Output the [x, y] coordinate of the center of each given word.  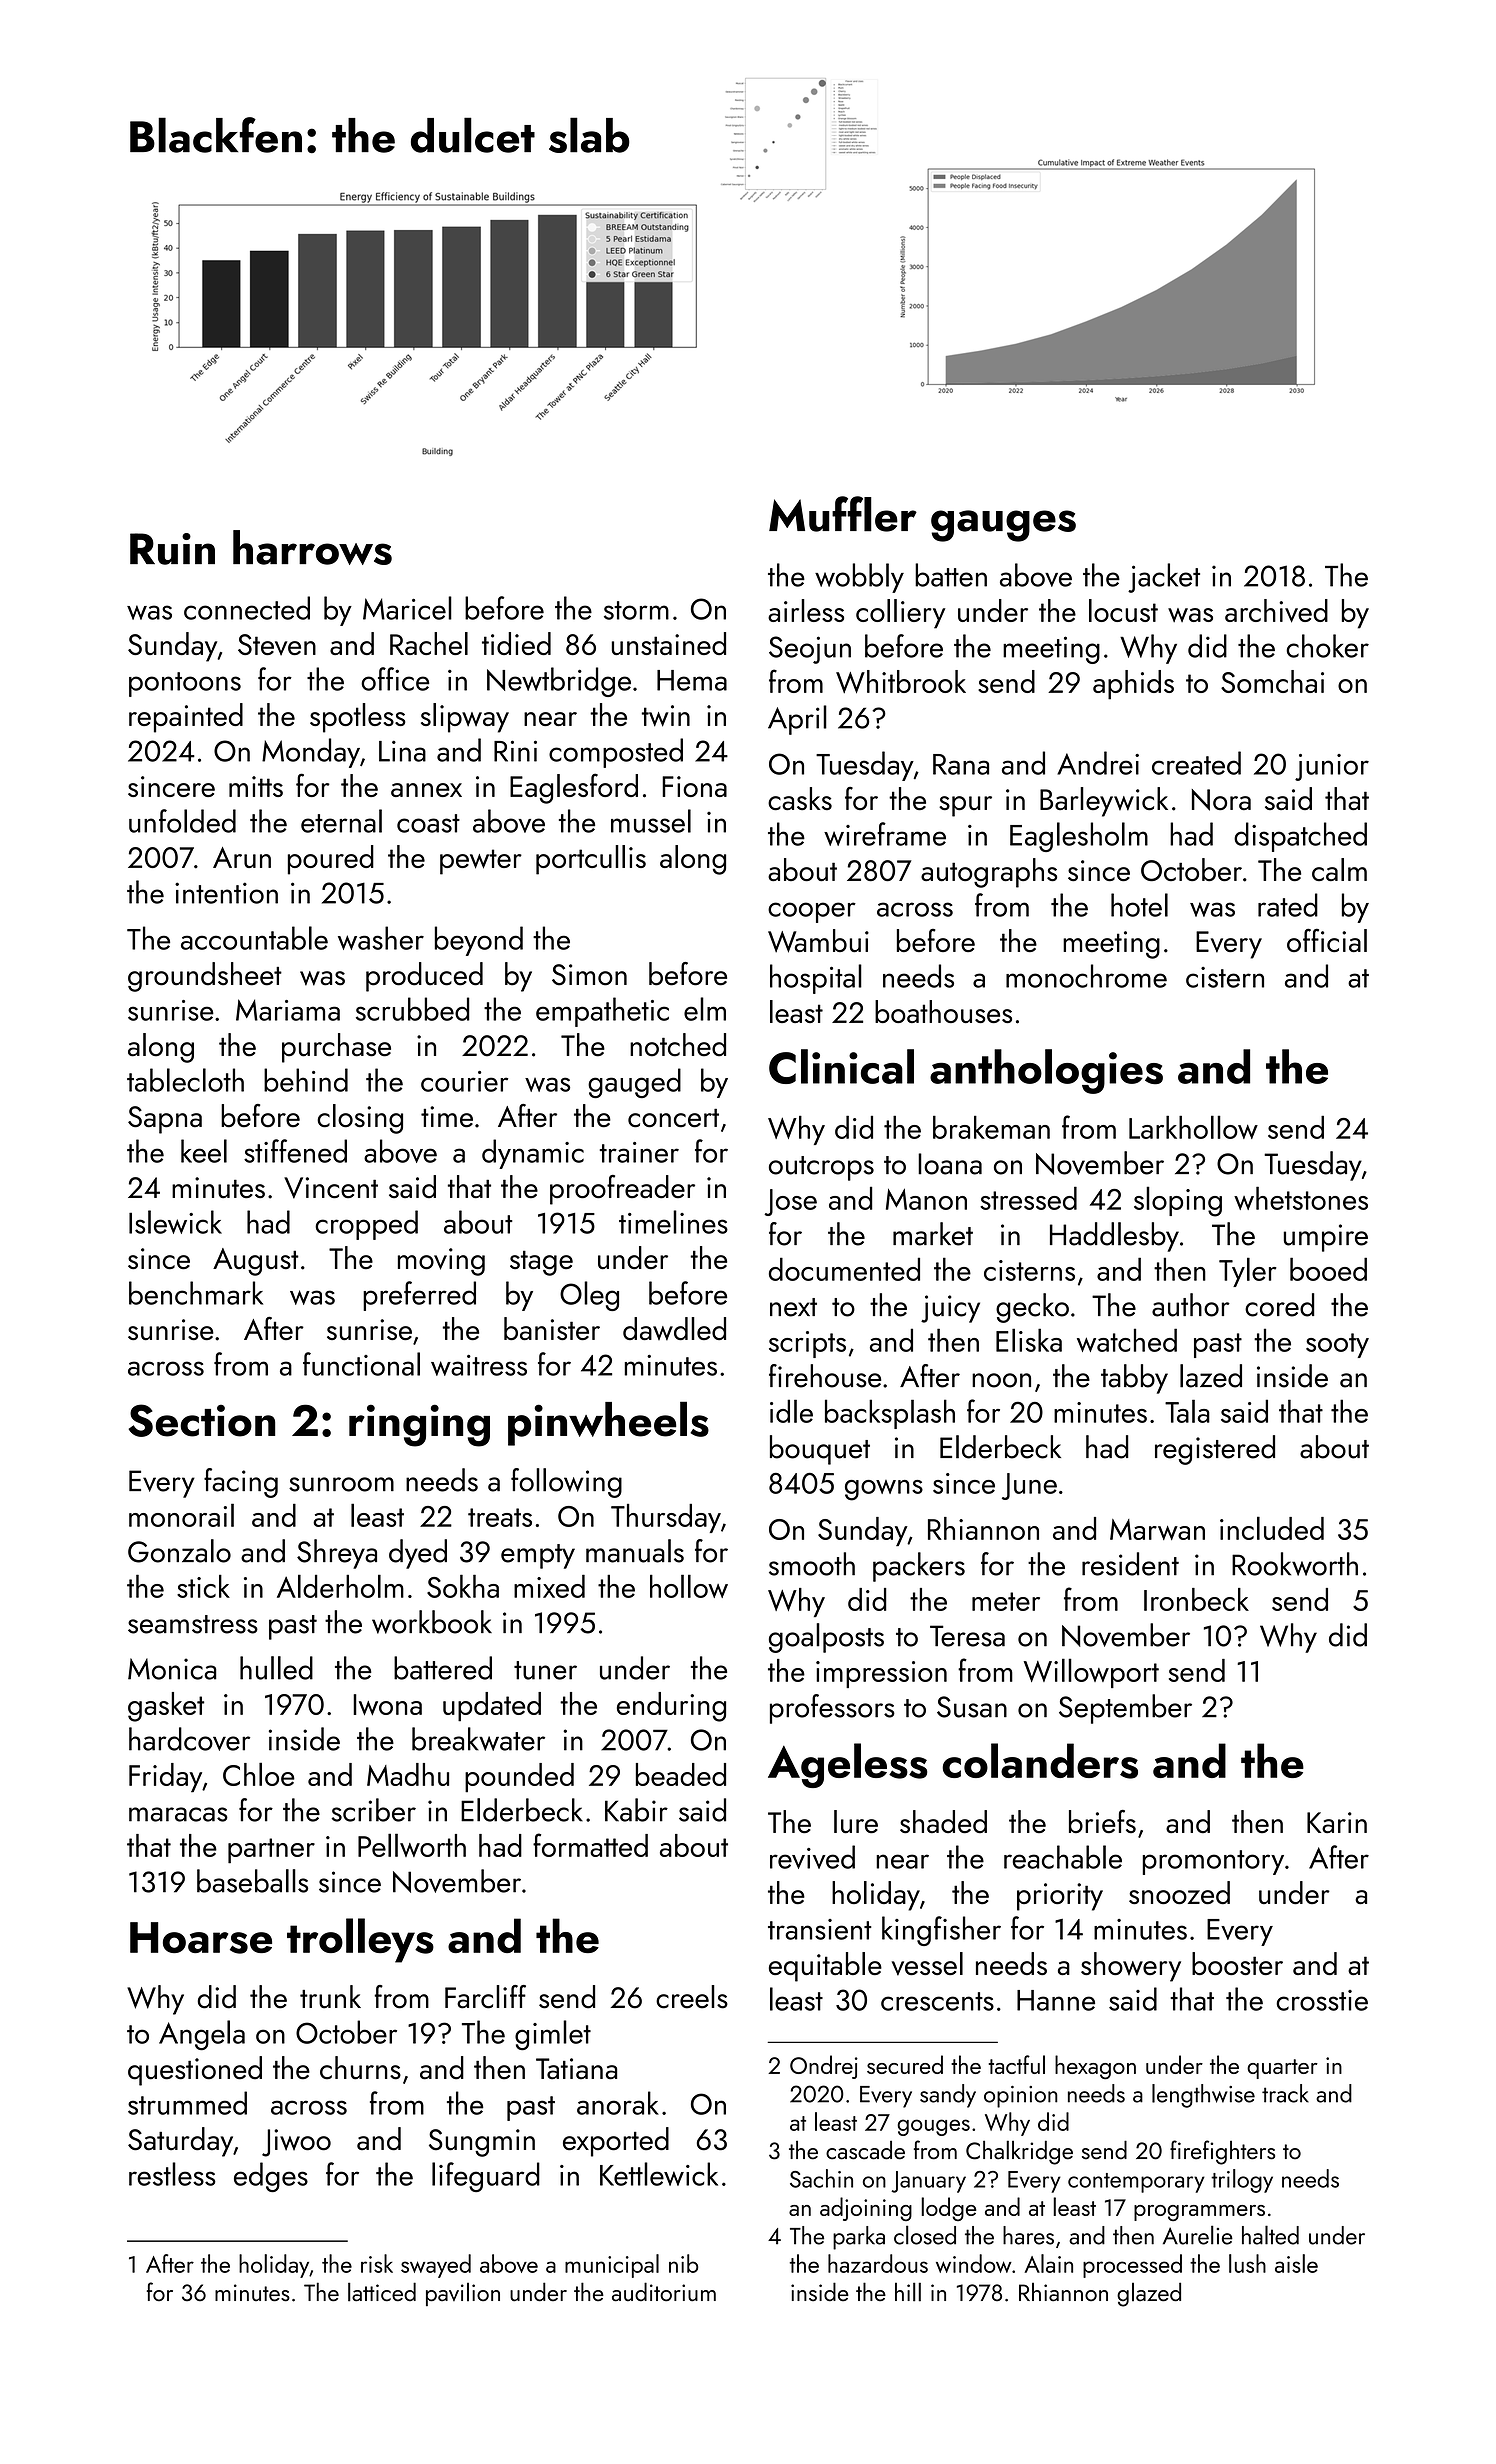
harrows [312, 547]
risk [377, 2263]
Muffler [843, 514]
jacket [1164, 578]
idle [791, 1411]
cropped [366, 1225]
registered [1215, 1450]
